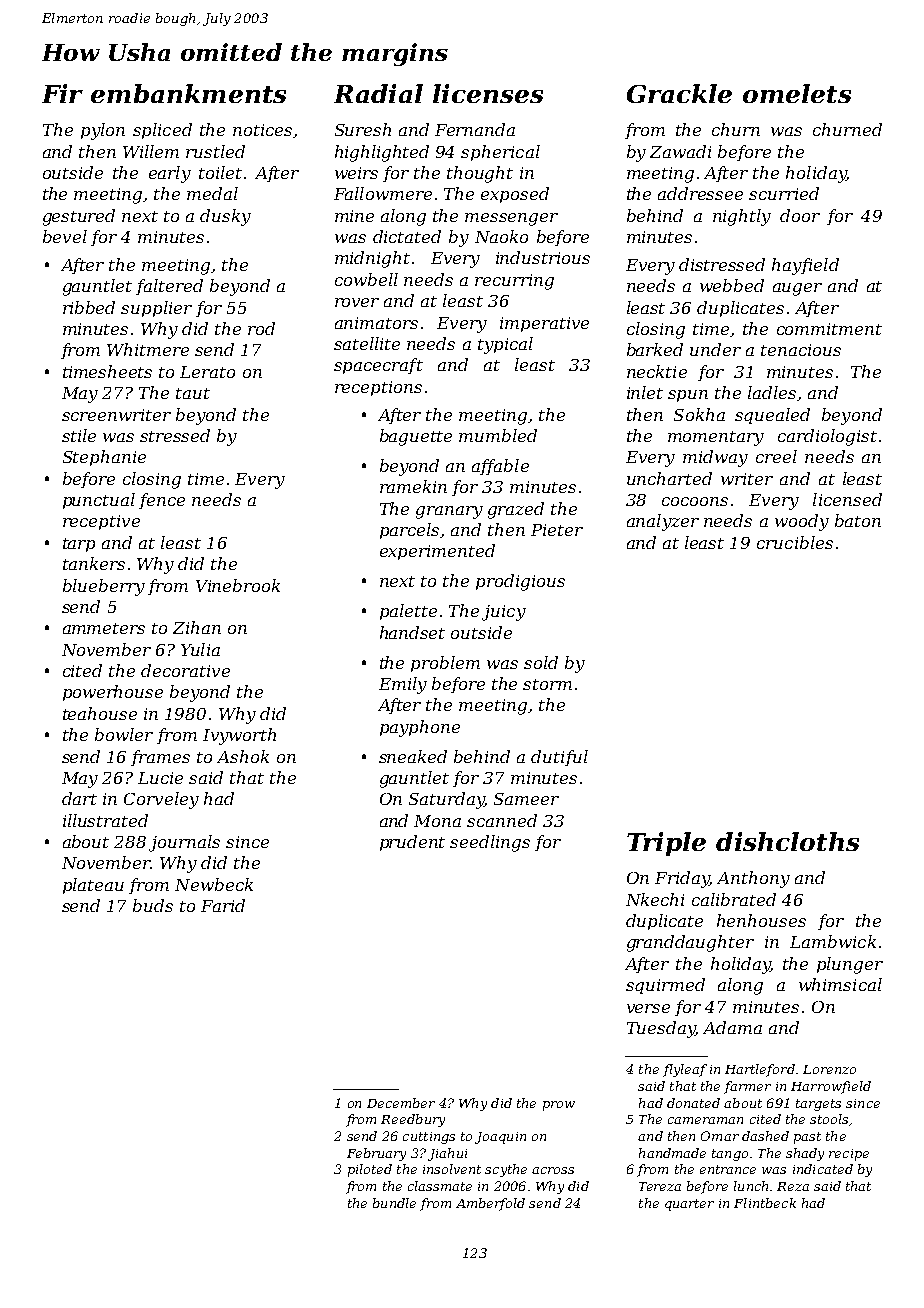 The height and width of the screenshot is (1308, 924). What do you see at coordinates (370, 1170) in the screenshot?
I see `piloted` at bounding box center [370, 1170].
